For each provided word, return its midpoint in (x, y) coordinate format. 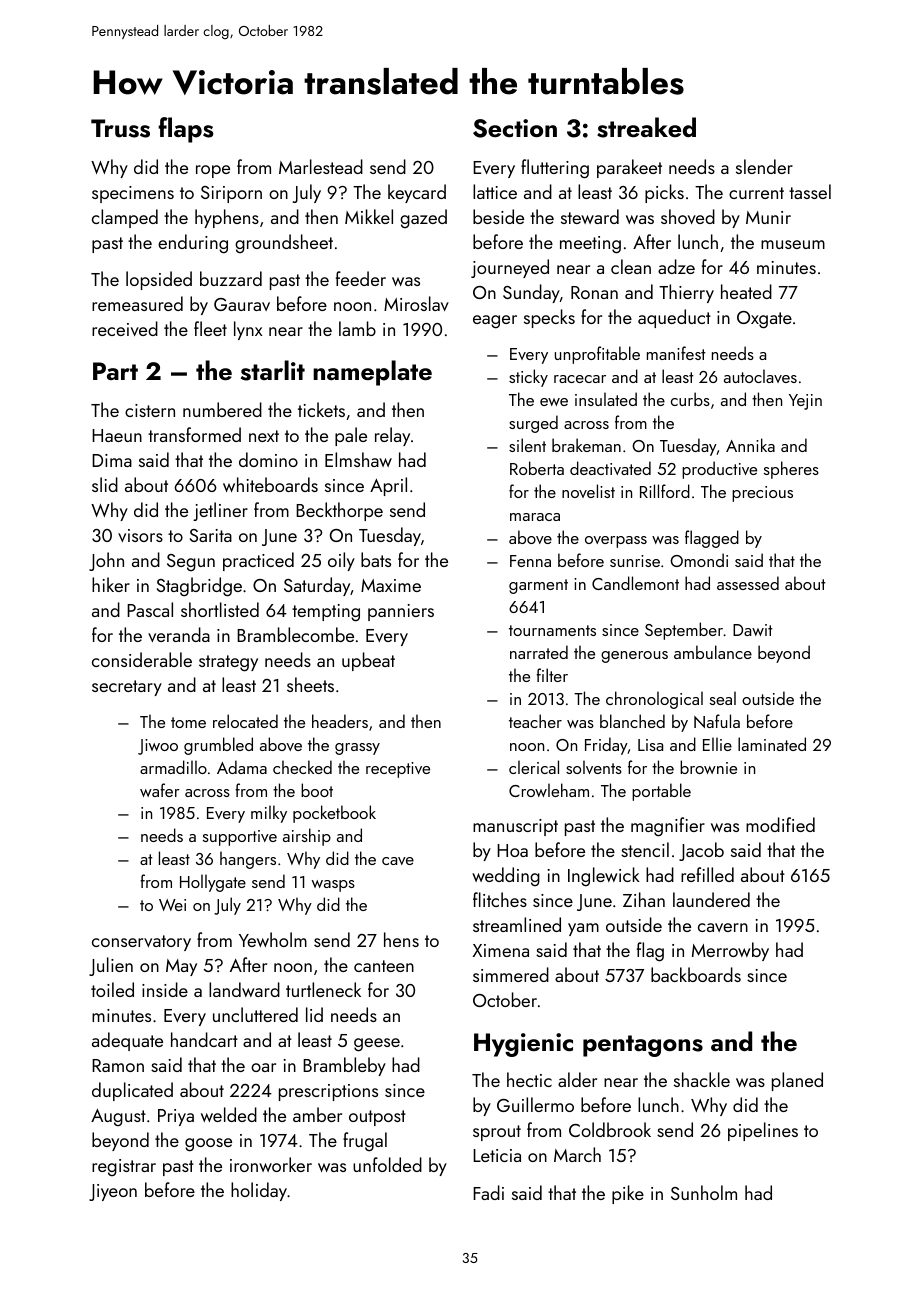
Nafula (717, 721)
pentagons (643, 1046)
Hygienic (523, 1045)
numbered (222, 409)
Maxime (391, 585)
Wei (172, 905)
